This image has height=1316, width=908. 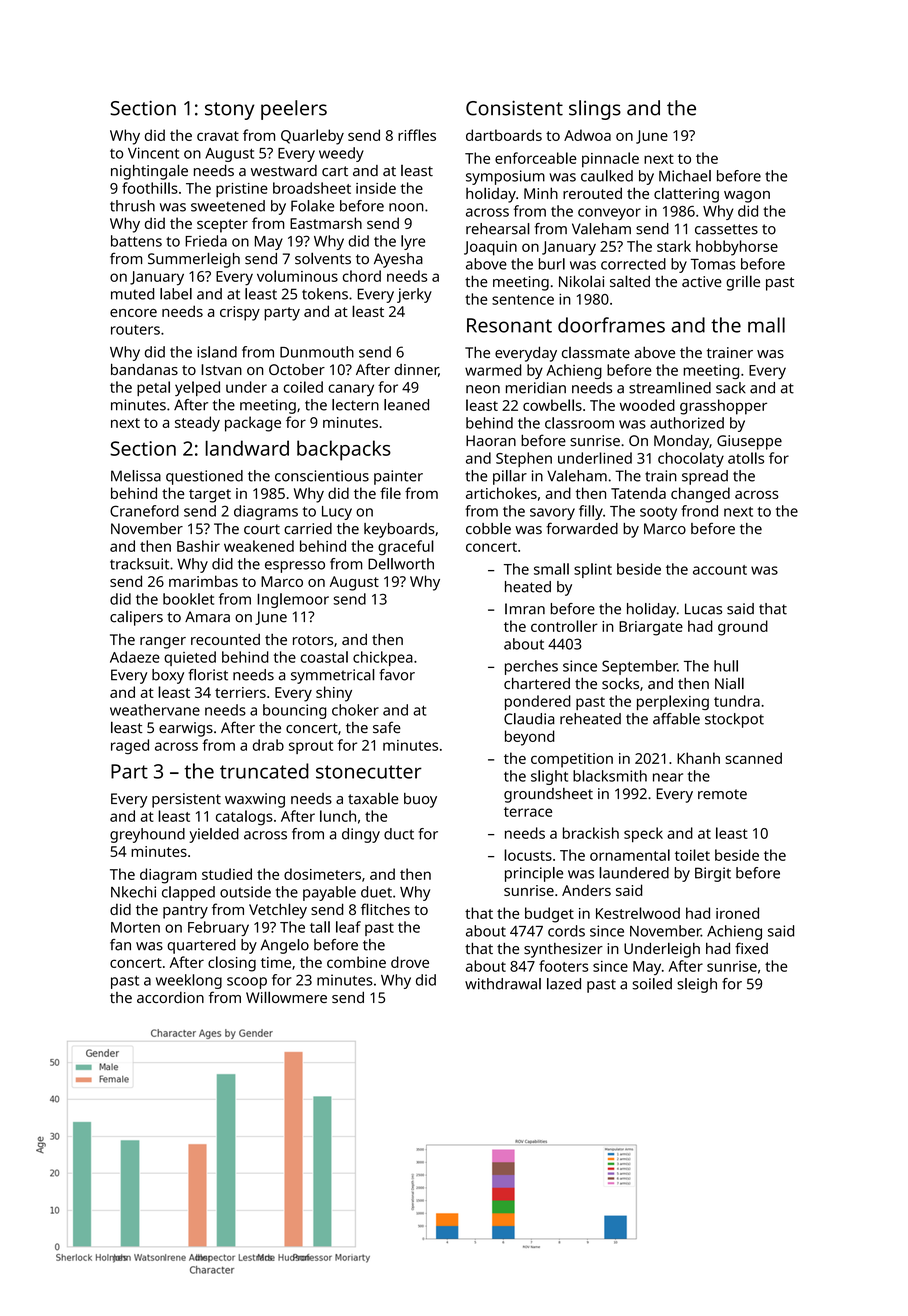 What do you see at coordinates (155, 710) in the image?
I see `weathervane` at bounding box center [155, 710].
